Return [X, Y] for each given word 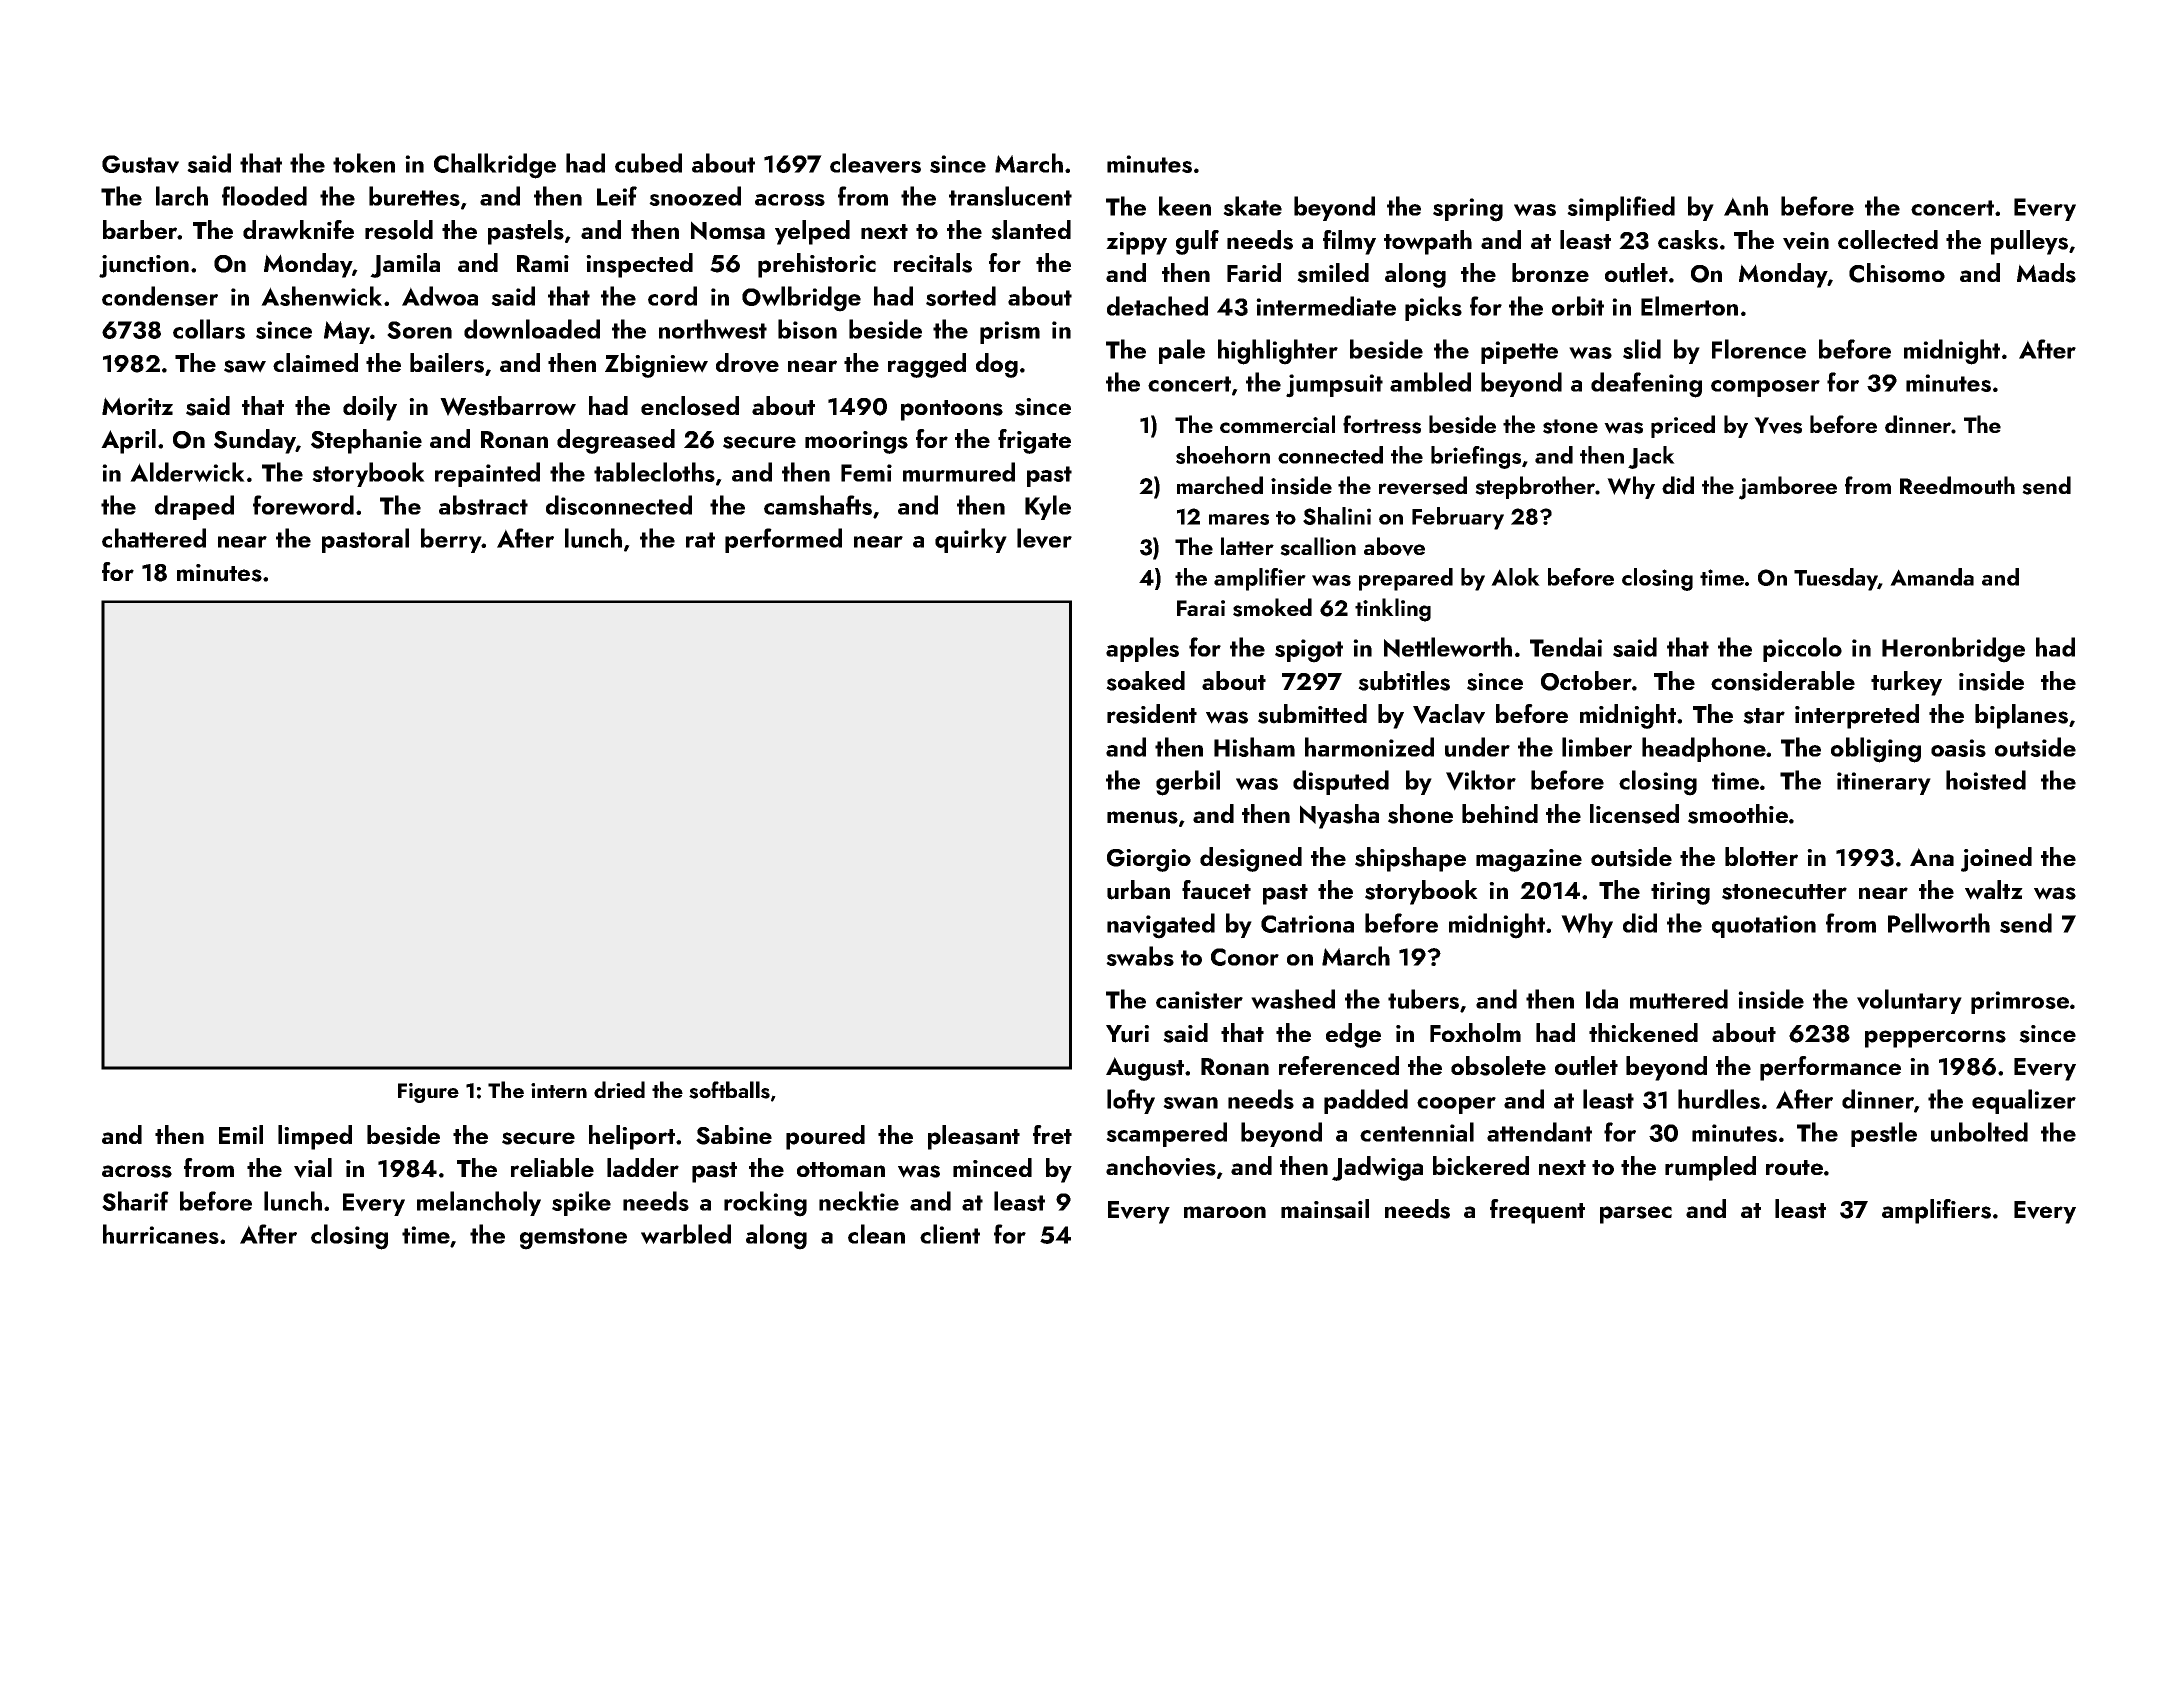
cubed [648, 163]
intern [559, 1090]
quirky [971, 540]
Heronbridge [1953, 650]
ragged [927, 365]
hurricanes [161, 1234]
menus [1142, 817]
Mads [2046, 273]
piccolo [1802, 649]
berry [451, 540]
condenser [160, 296]
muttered [1679, 999]
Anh [1746, 206]
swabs [1140, 956]
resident [1152, 714]
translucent [1010, 196]
